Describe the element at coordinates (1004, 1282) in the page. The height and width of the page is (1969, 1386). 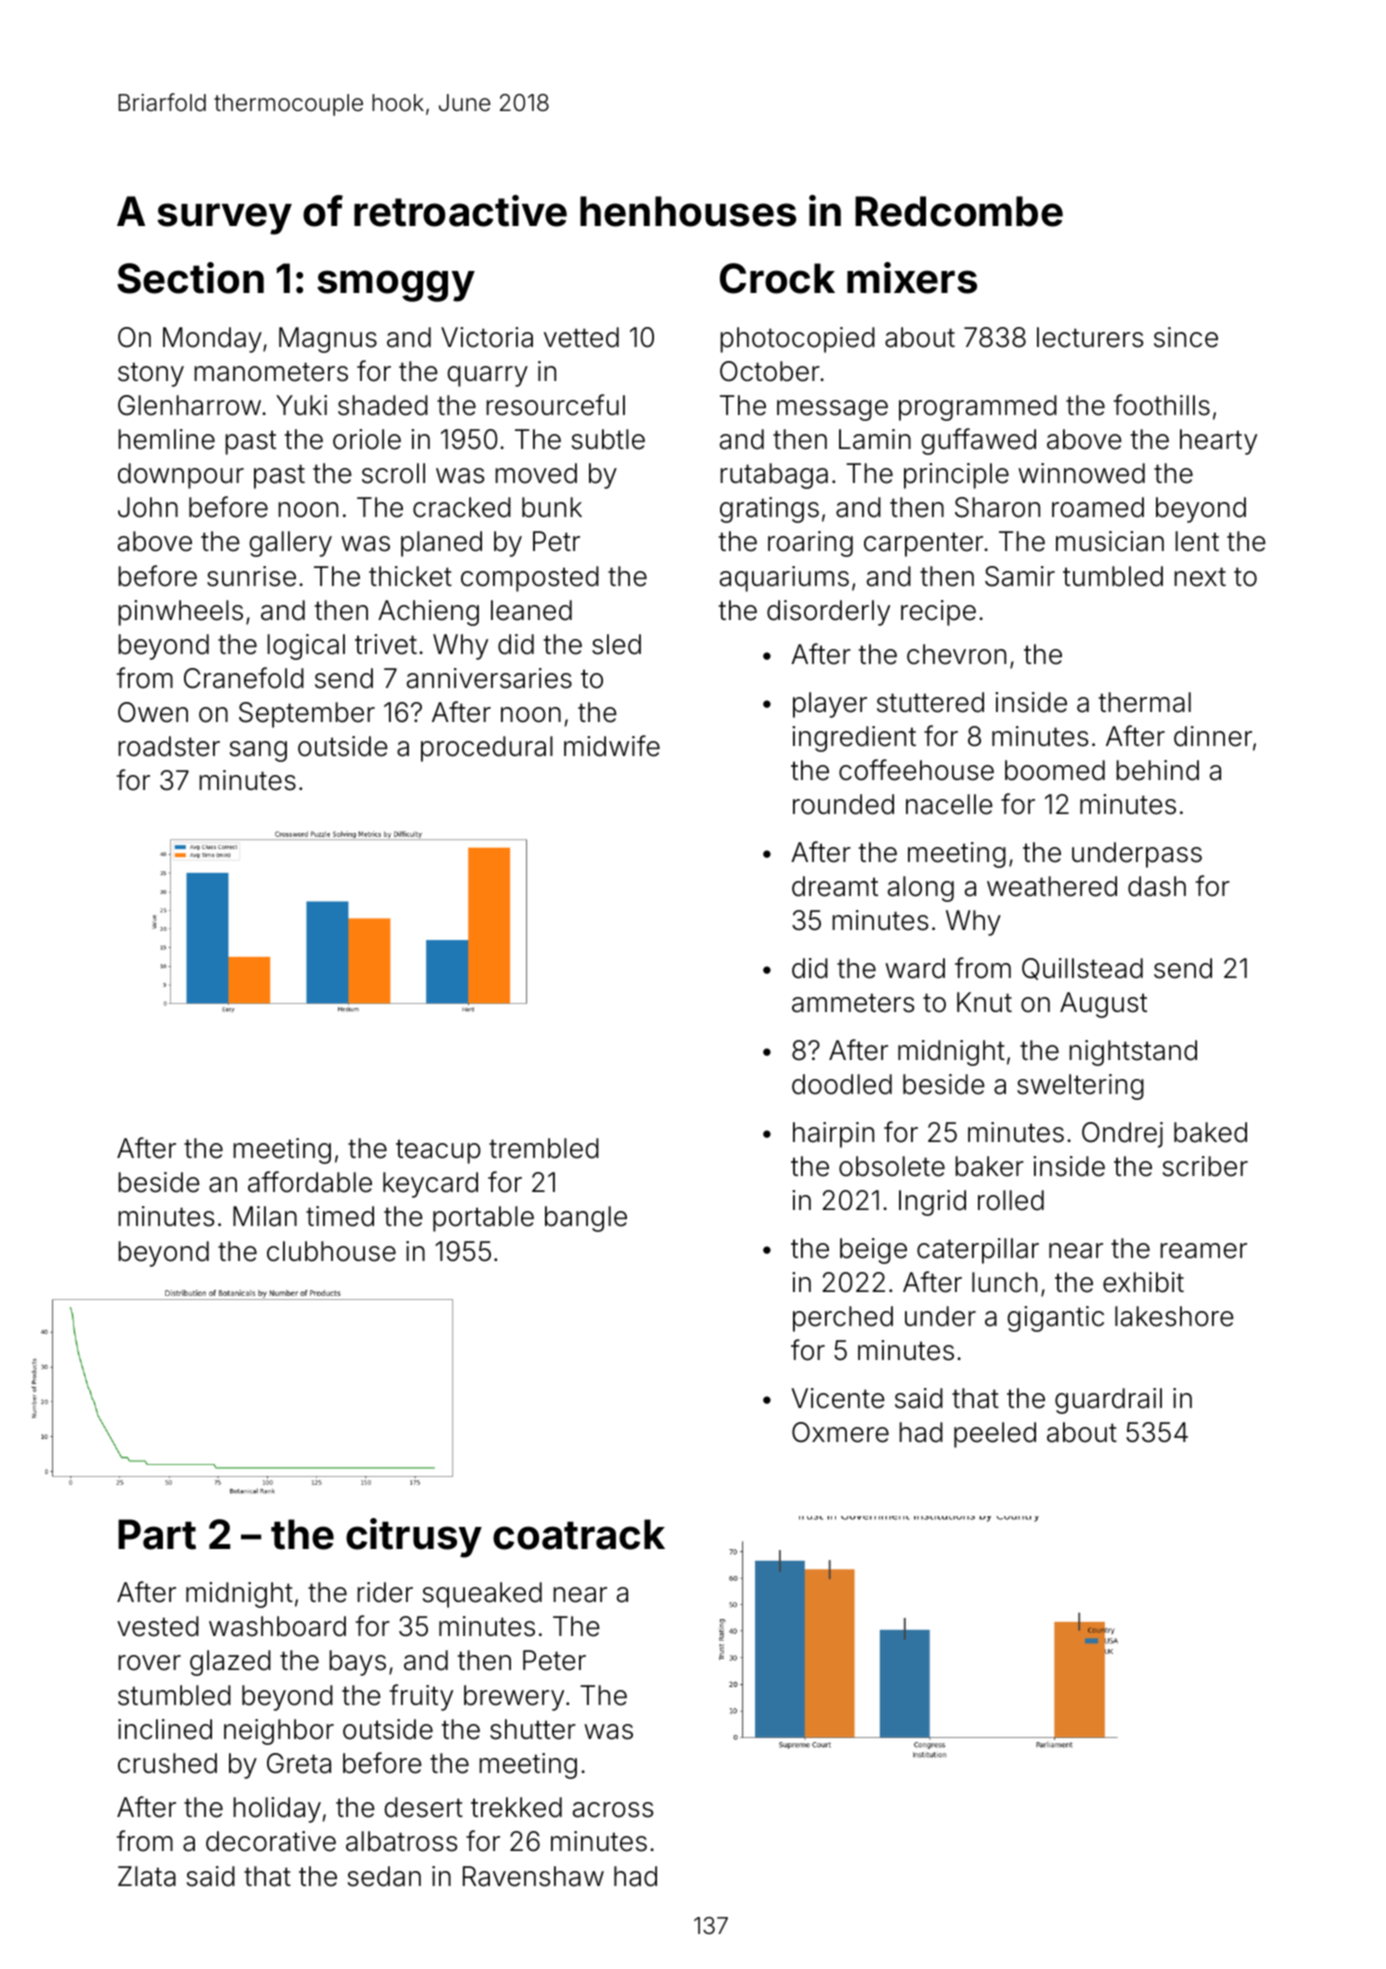
I see `lunch` at that location.
